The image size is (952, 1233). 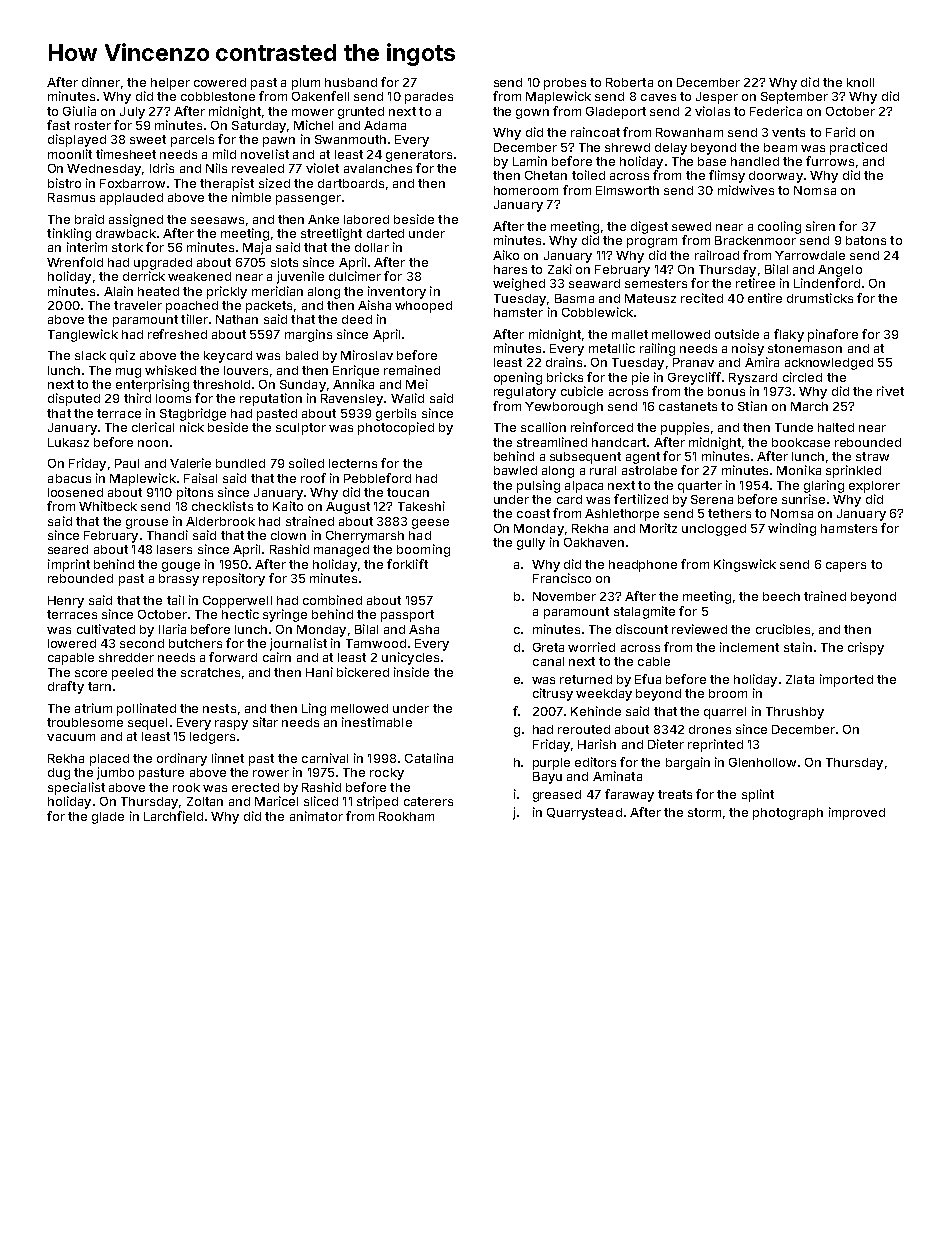 What do you see at coordinates (407, 564) in the screenshot?
I see `forklift` at bounding box center [407, 564].
